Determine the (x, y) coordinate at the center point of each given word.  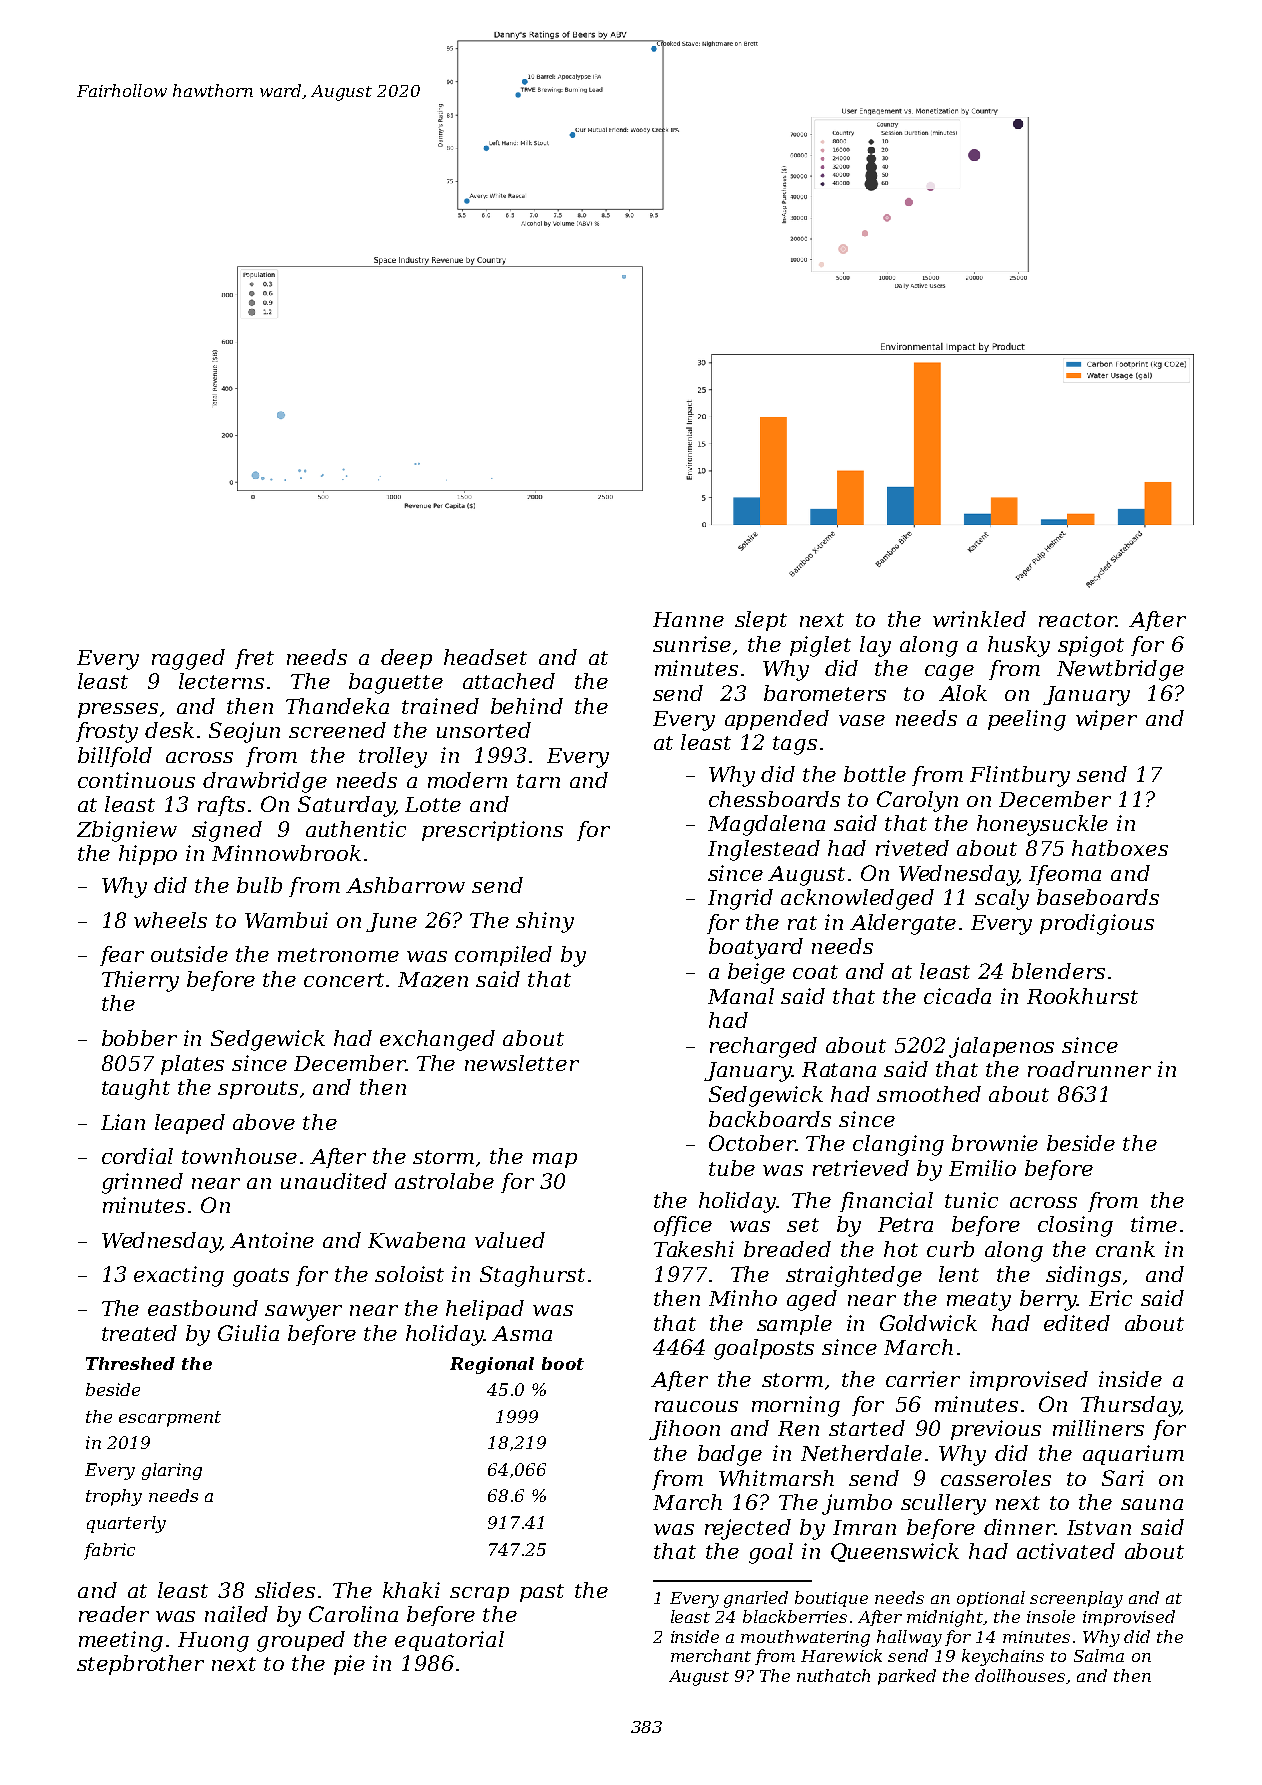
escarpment (170, 1419)
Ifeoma (1065, 875)
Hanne (688, 619)
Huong (213, 1642)
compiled (503, 956)
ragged (188, 659)
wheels (170, 920)
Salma (1099, 1655)
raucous (696, 1406)
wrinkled (979, 619)
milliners (1098, 1428)
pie (349, 1665)
